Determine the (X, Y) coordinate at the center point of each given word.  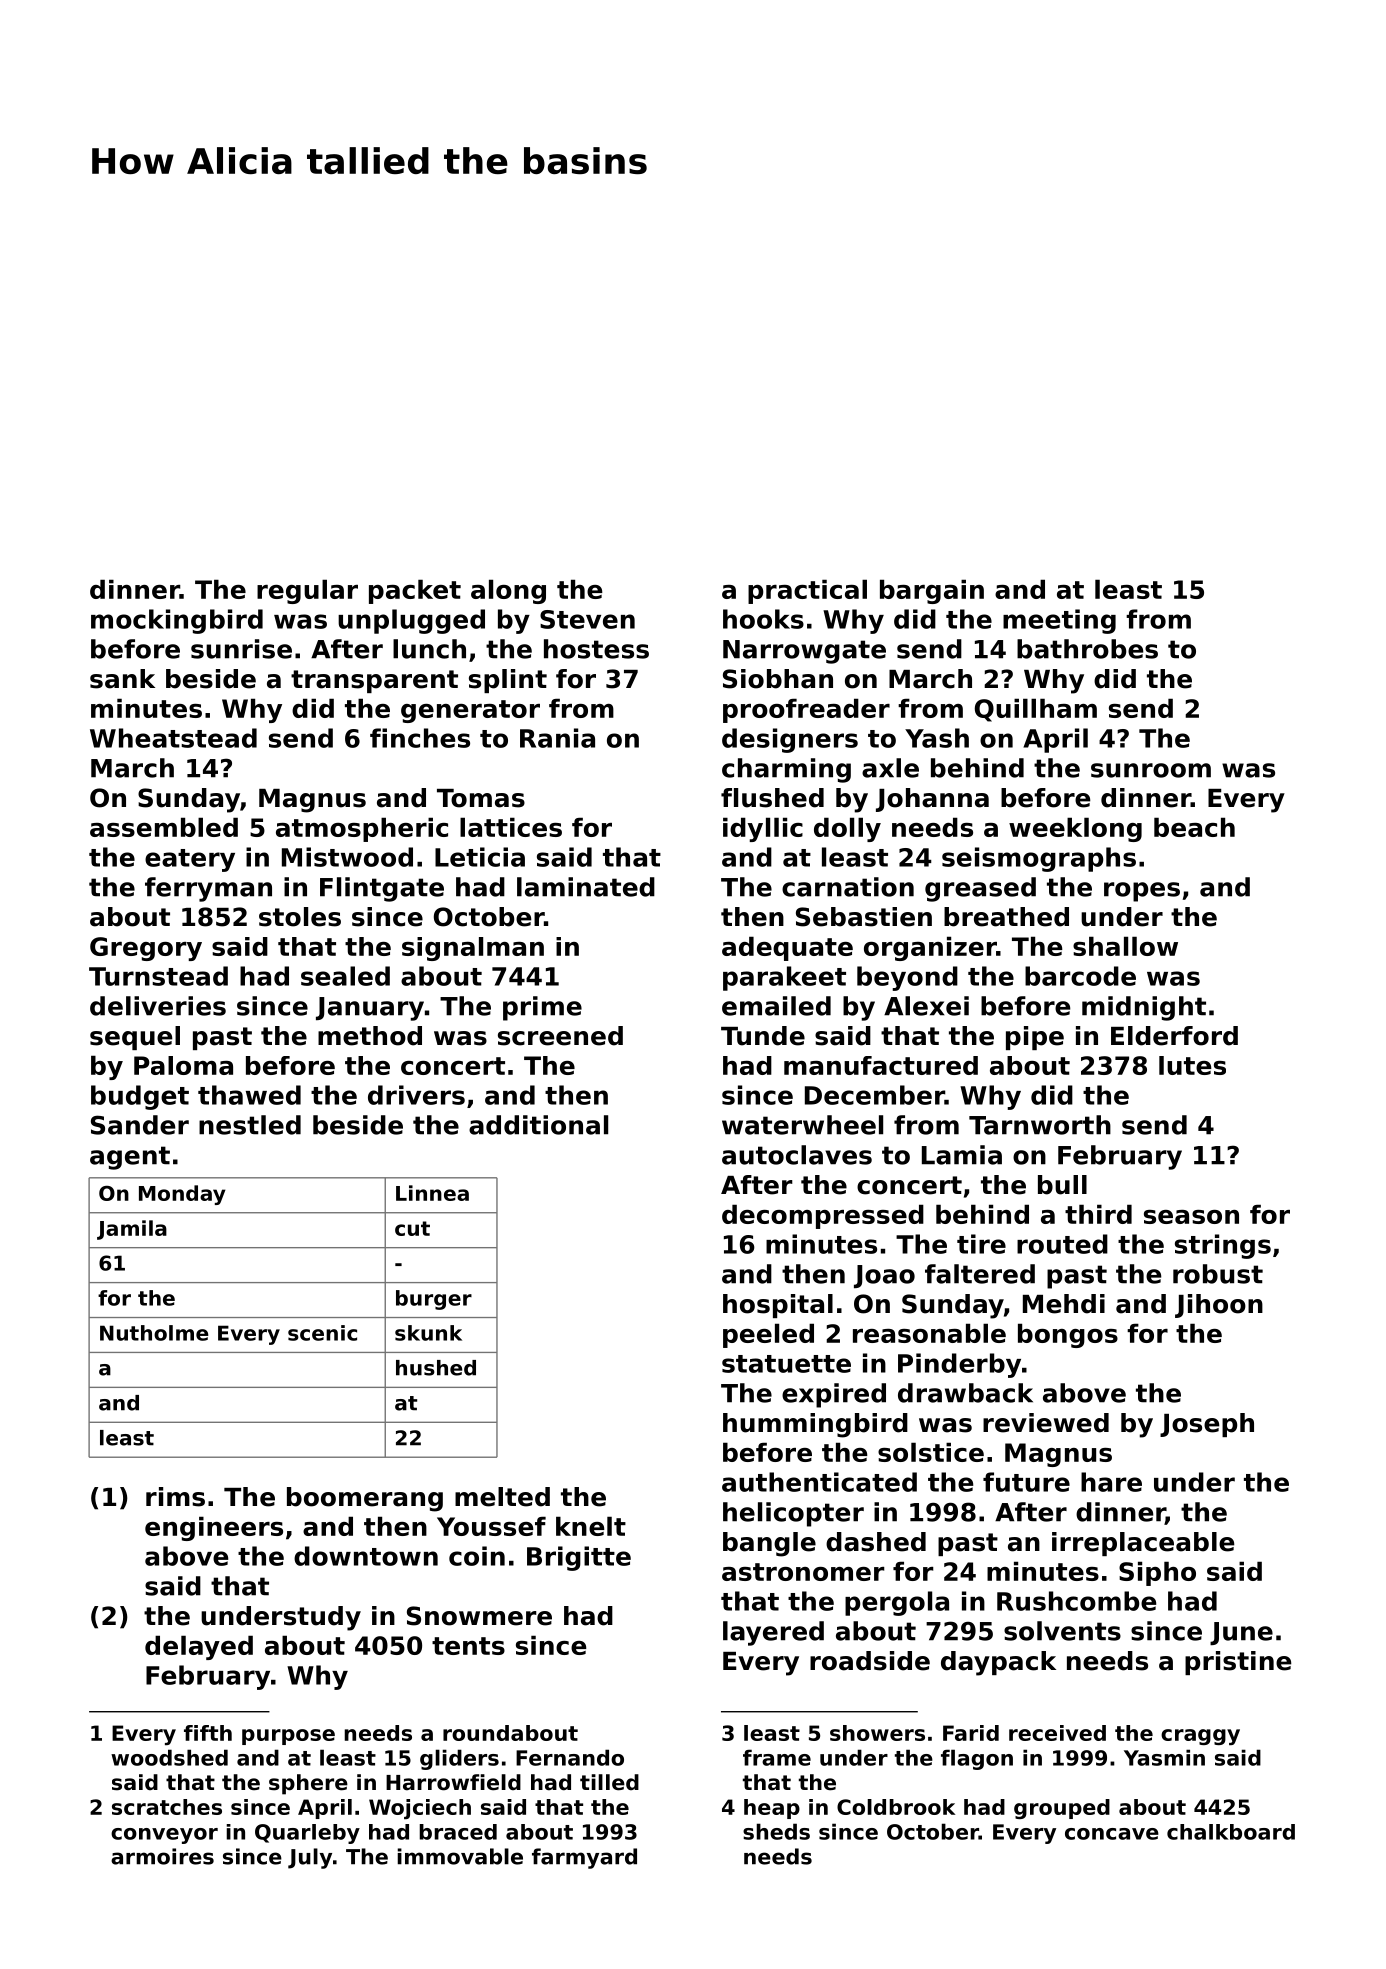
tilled (609, 1782)
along (508, 591)
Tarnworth (1040, 1125)
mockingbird (177, 621)
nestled (250, 1125)
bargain (932, 591)
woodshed (169, 1757)
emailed (776, 1006)
